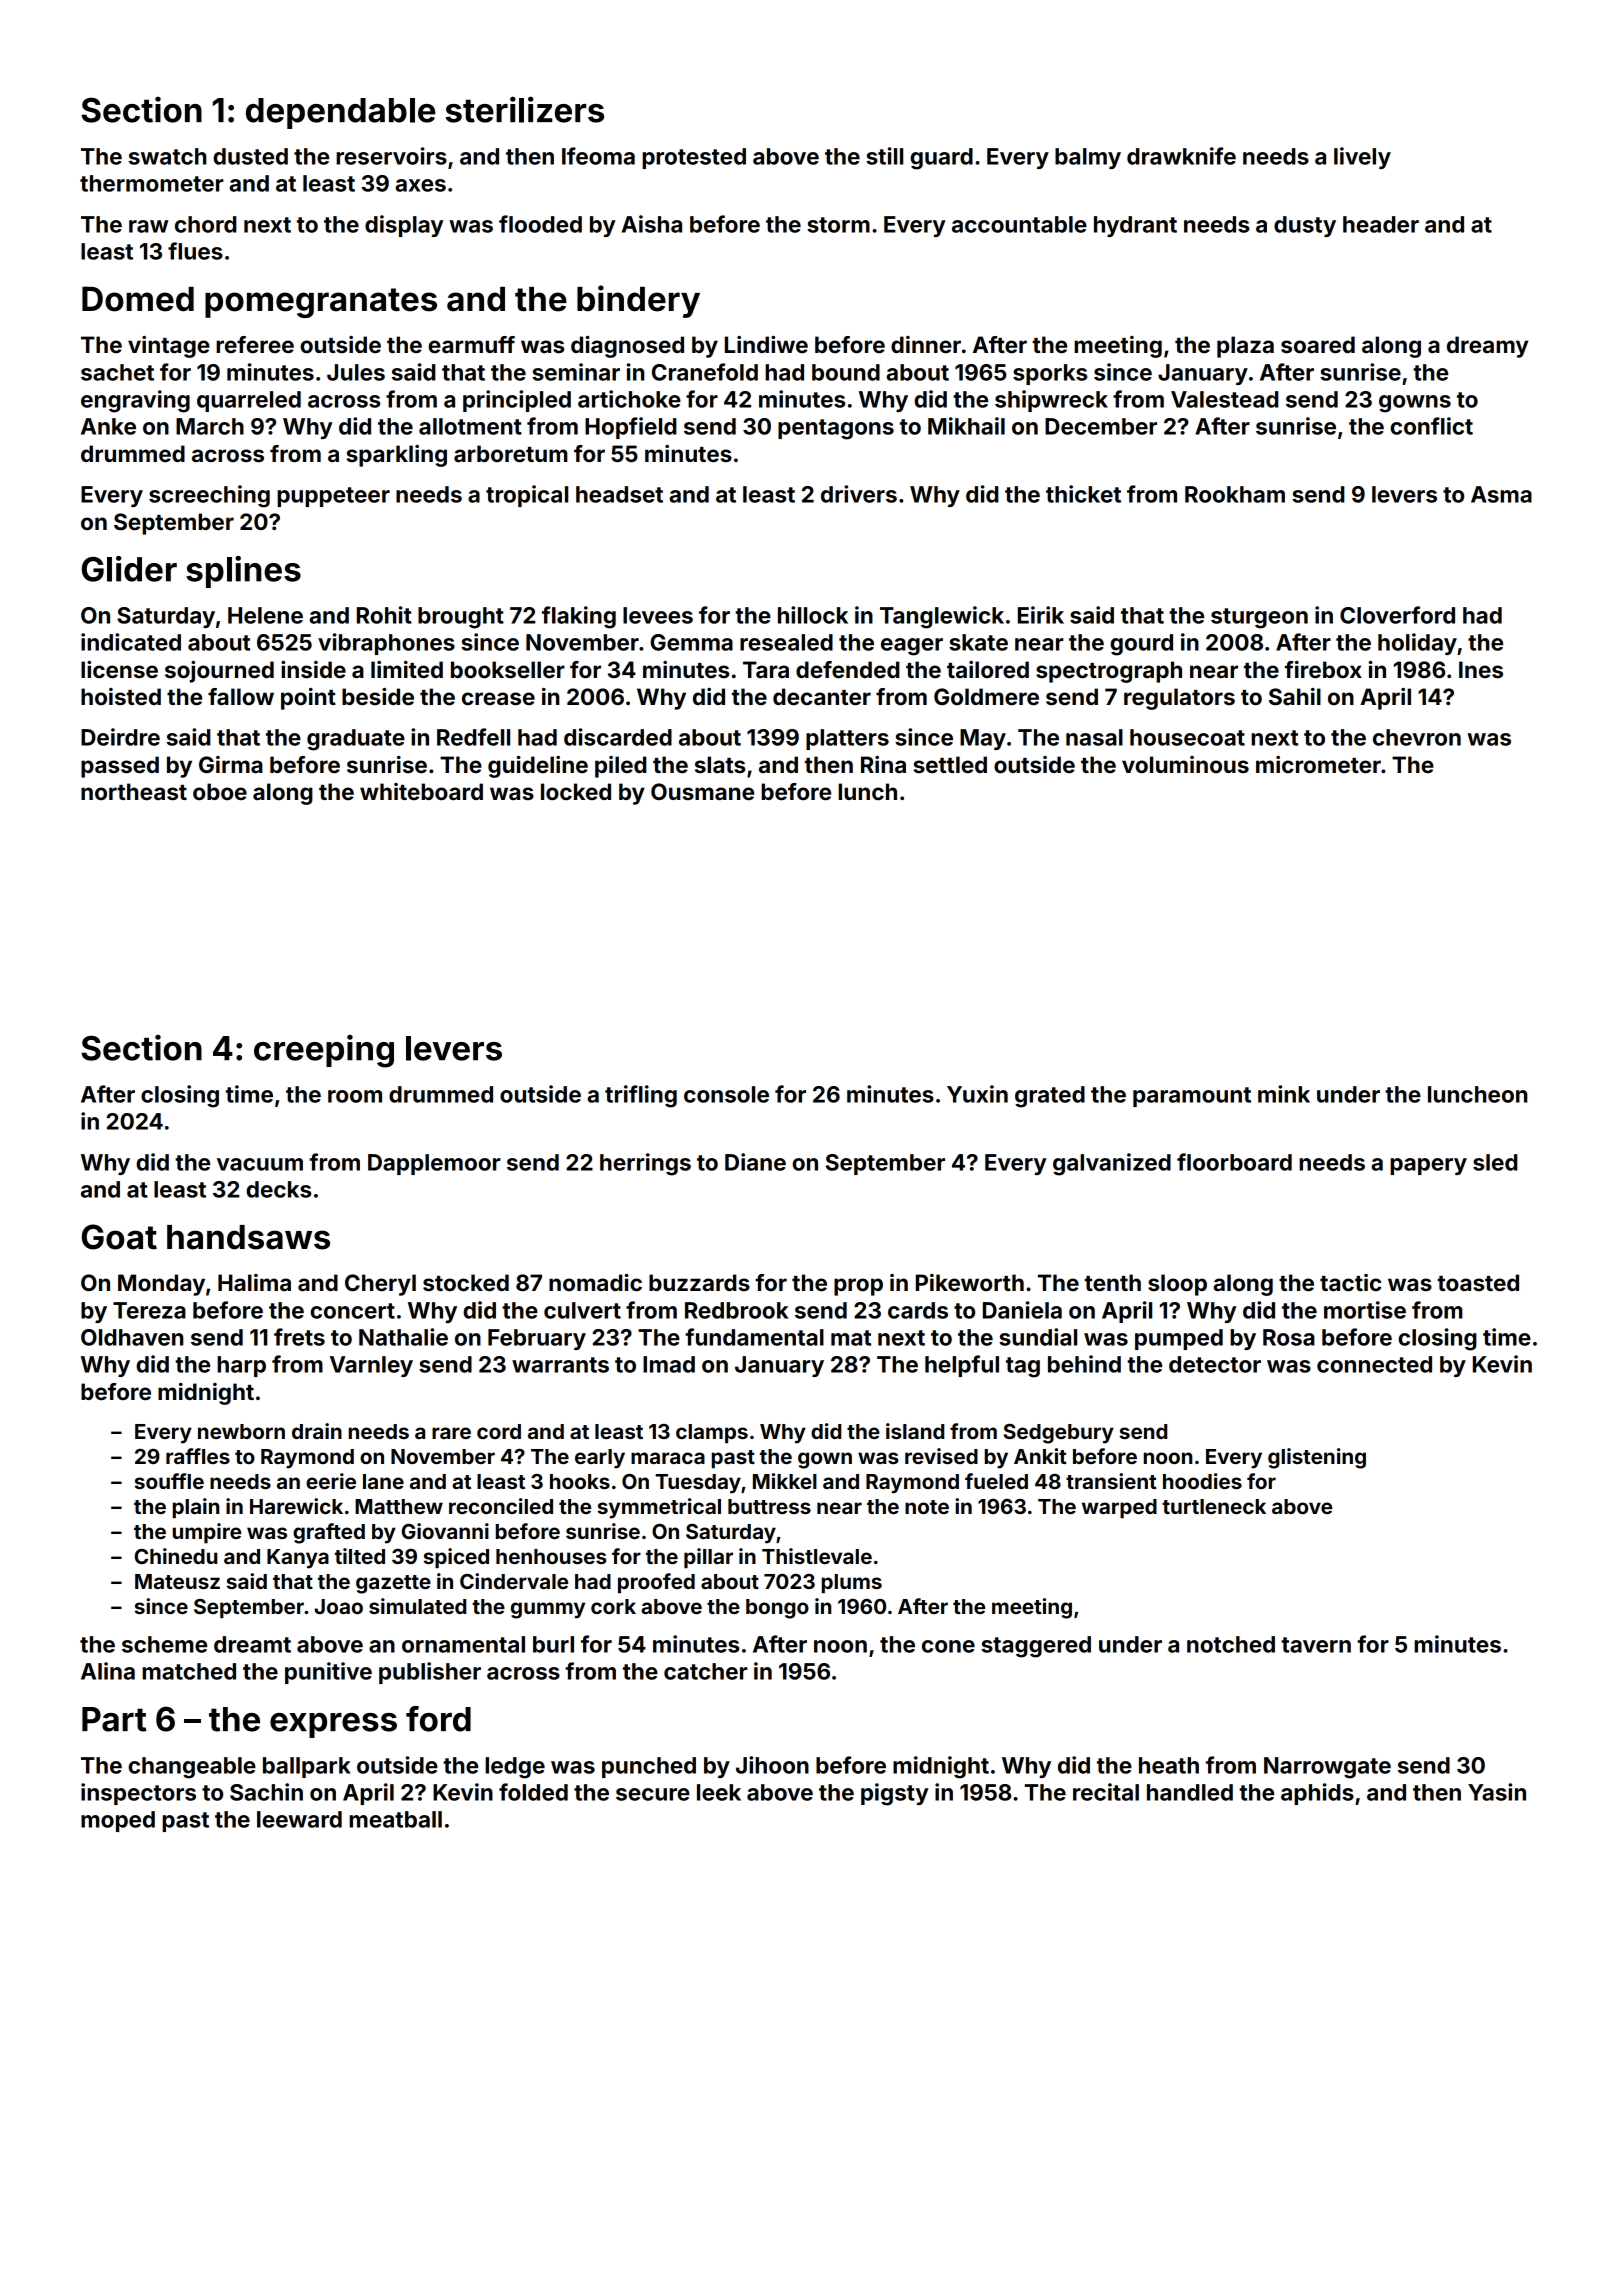 Image resolution: width=1620 pixels, height=2292 pixels. I want to click on flooded, so click(540, 224).
